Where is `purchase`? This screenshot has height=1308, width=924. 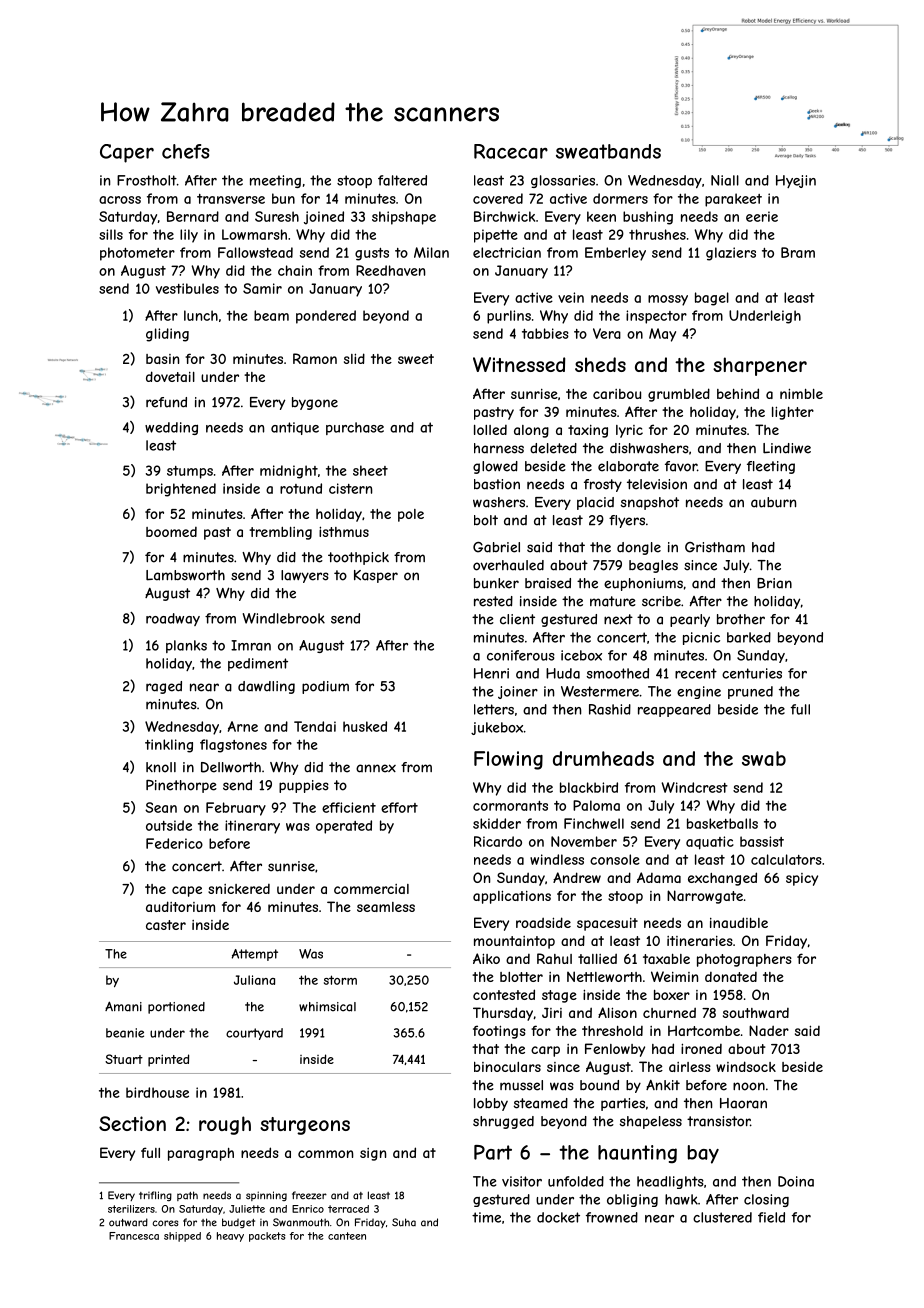
purchase is located at coordinates (355, 428).
